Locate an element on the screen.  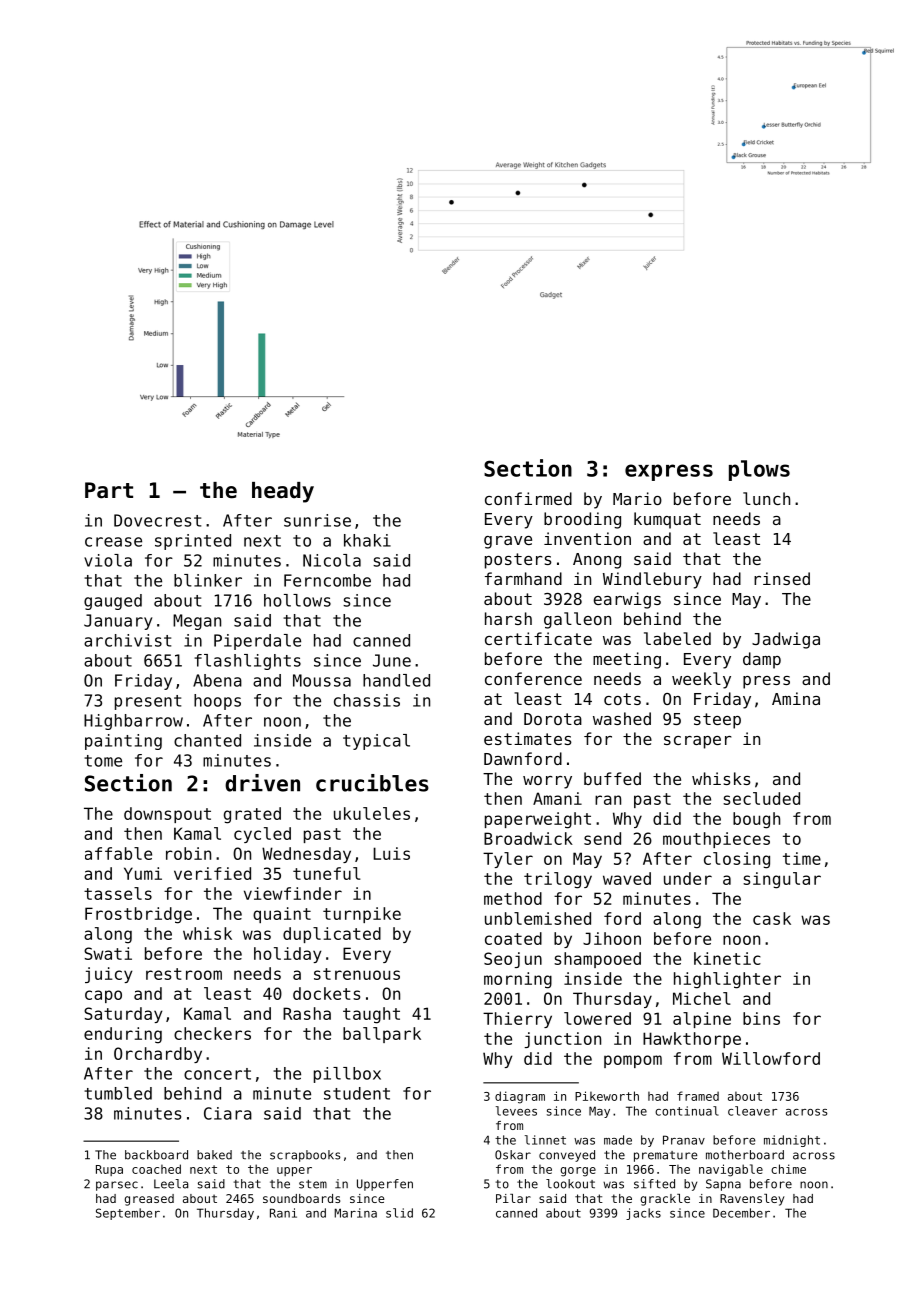
trilogy is located at coordinates (558, 880).
